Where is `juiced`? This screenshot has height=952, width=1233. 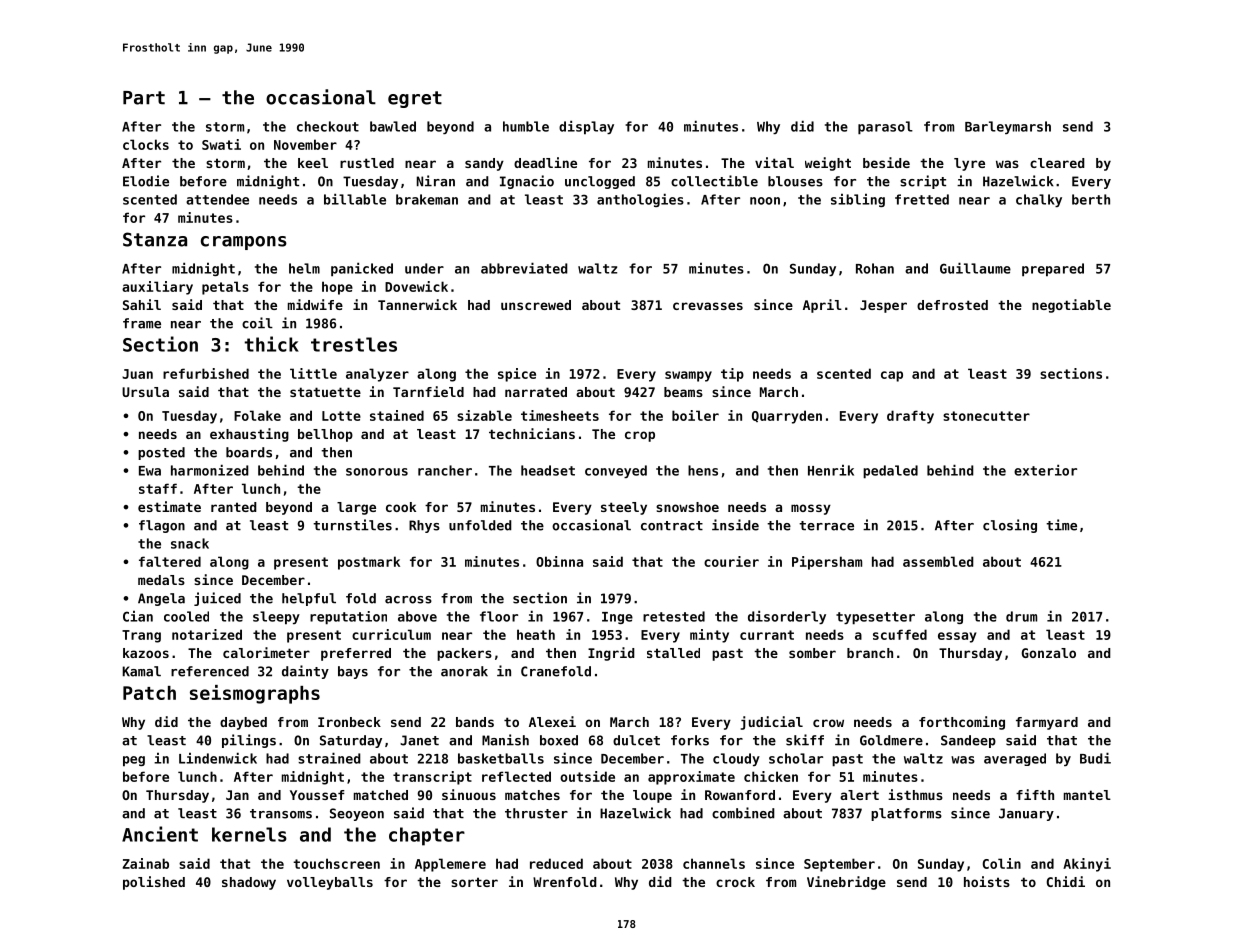 juiced is located at coordinates (217, 599).
